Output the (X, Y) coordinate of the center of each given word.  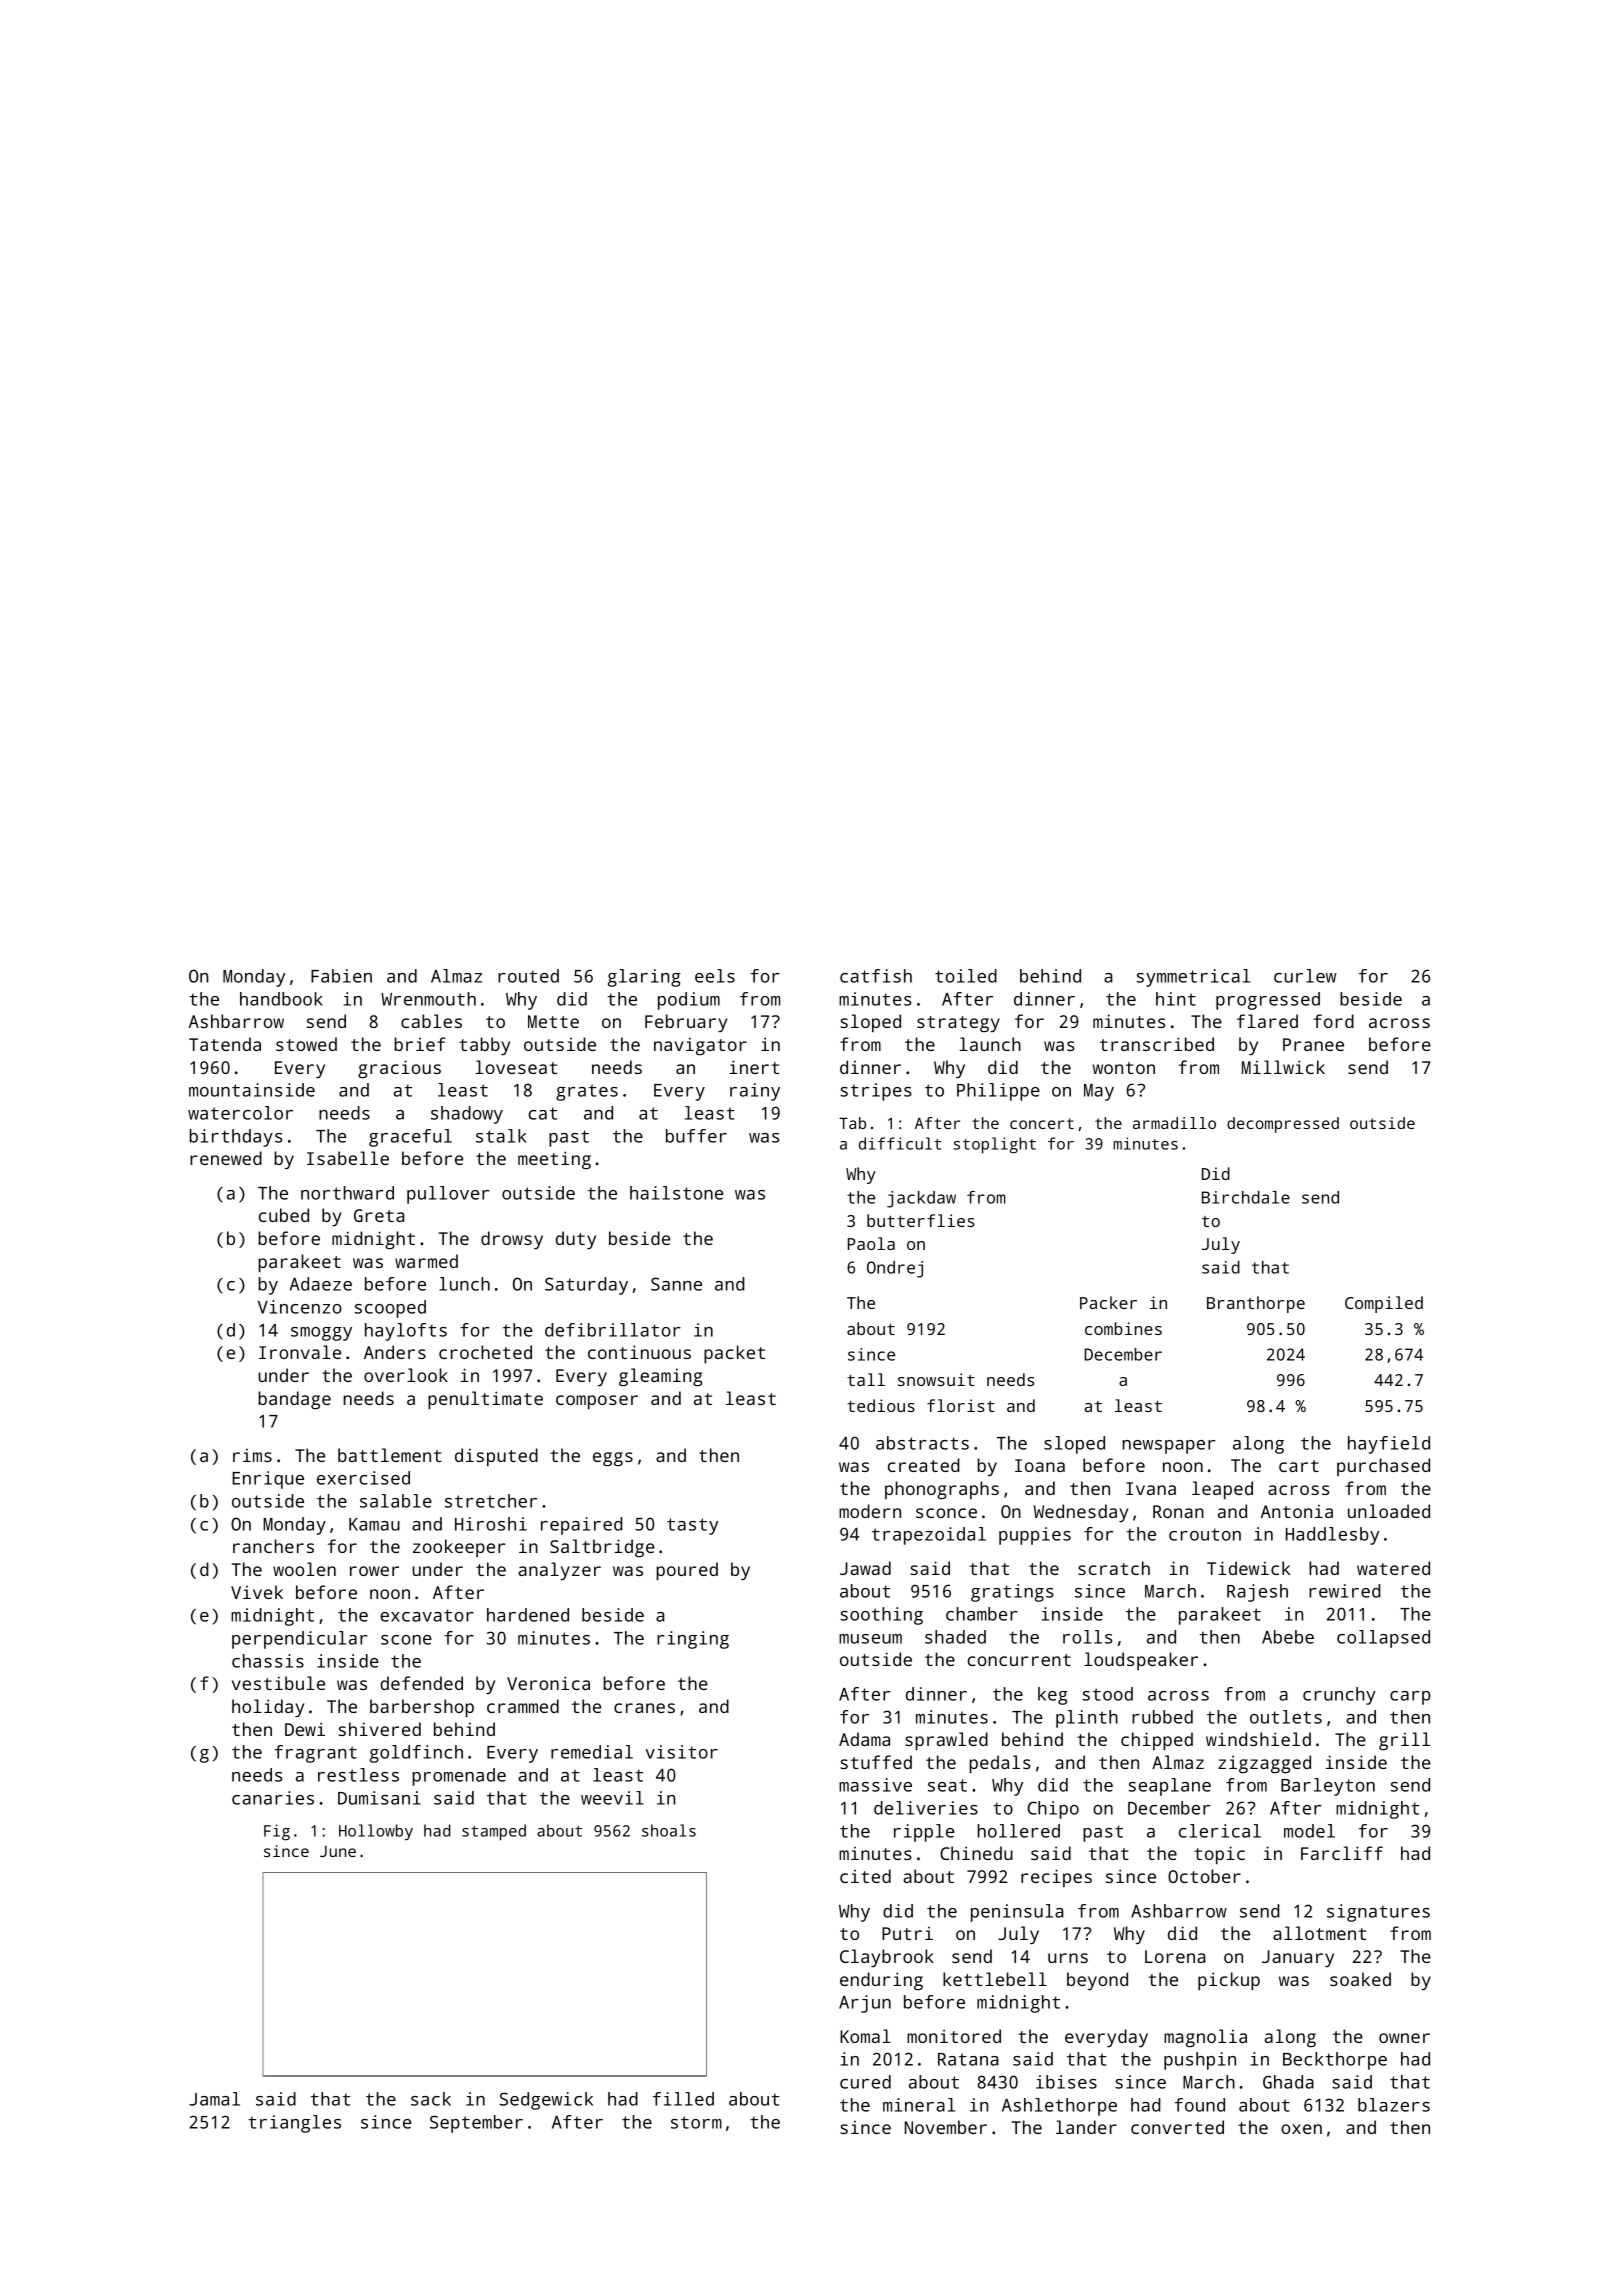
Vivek (257, 1592)
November (946, 2127)
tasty (692, 1526)
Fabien (341, 976)
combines (1123, 1328)
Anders (395, 1352)
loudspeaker (1141, 1661)
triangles (294, 2124)
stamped (494, 1832)
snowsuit (936, 1379)
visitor (682, 1752)
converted (1177, 2127)
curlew (1305, 976)
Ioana (1040, 1465)
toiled (966, 976)
